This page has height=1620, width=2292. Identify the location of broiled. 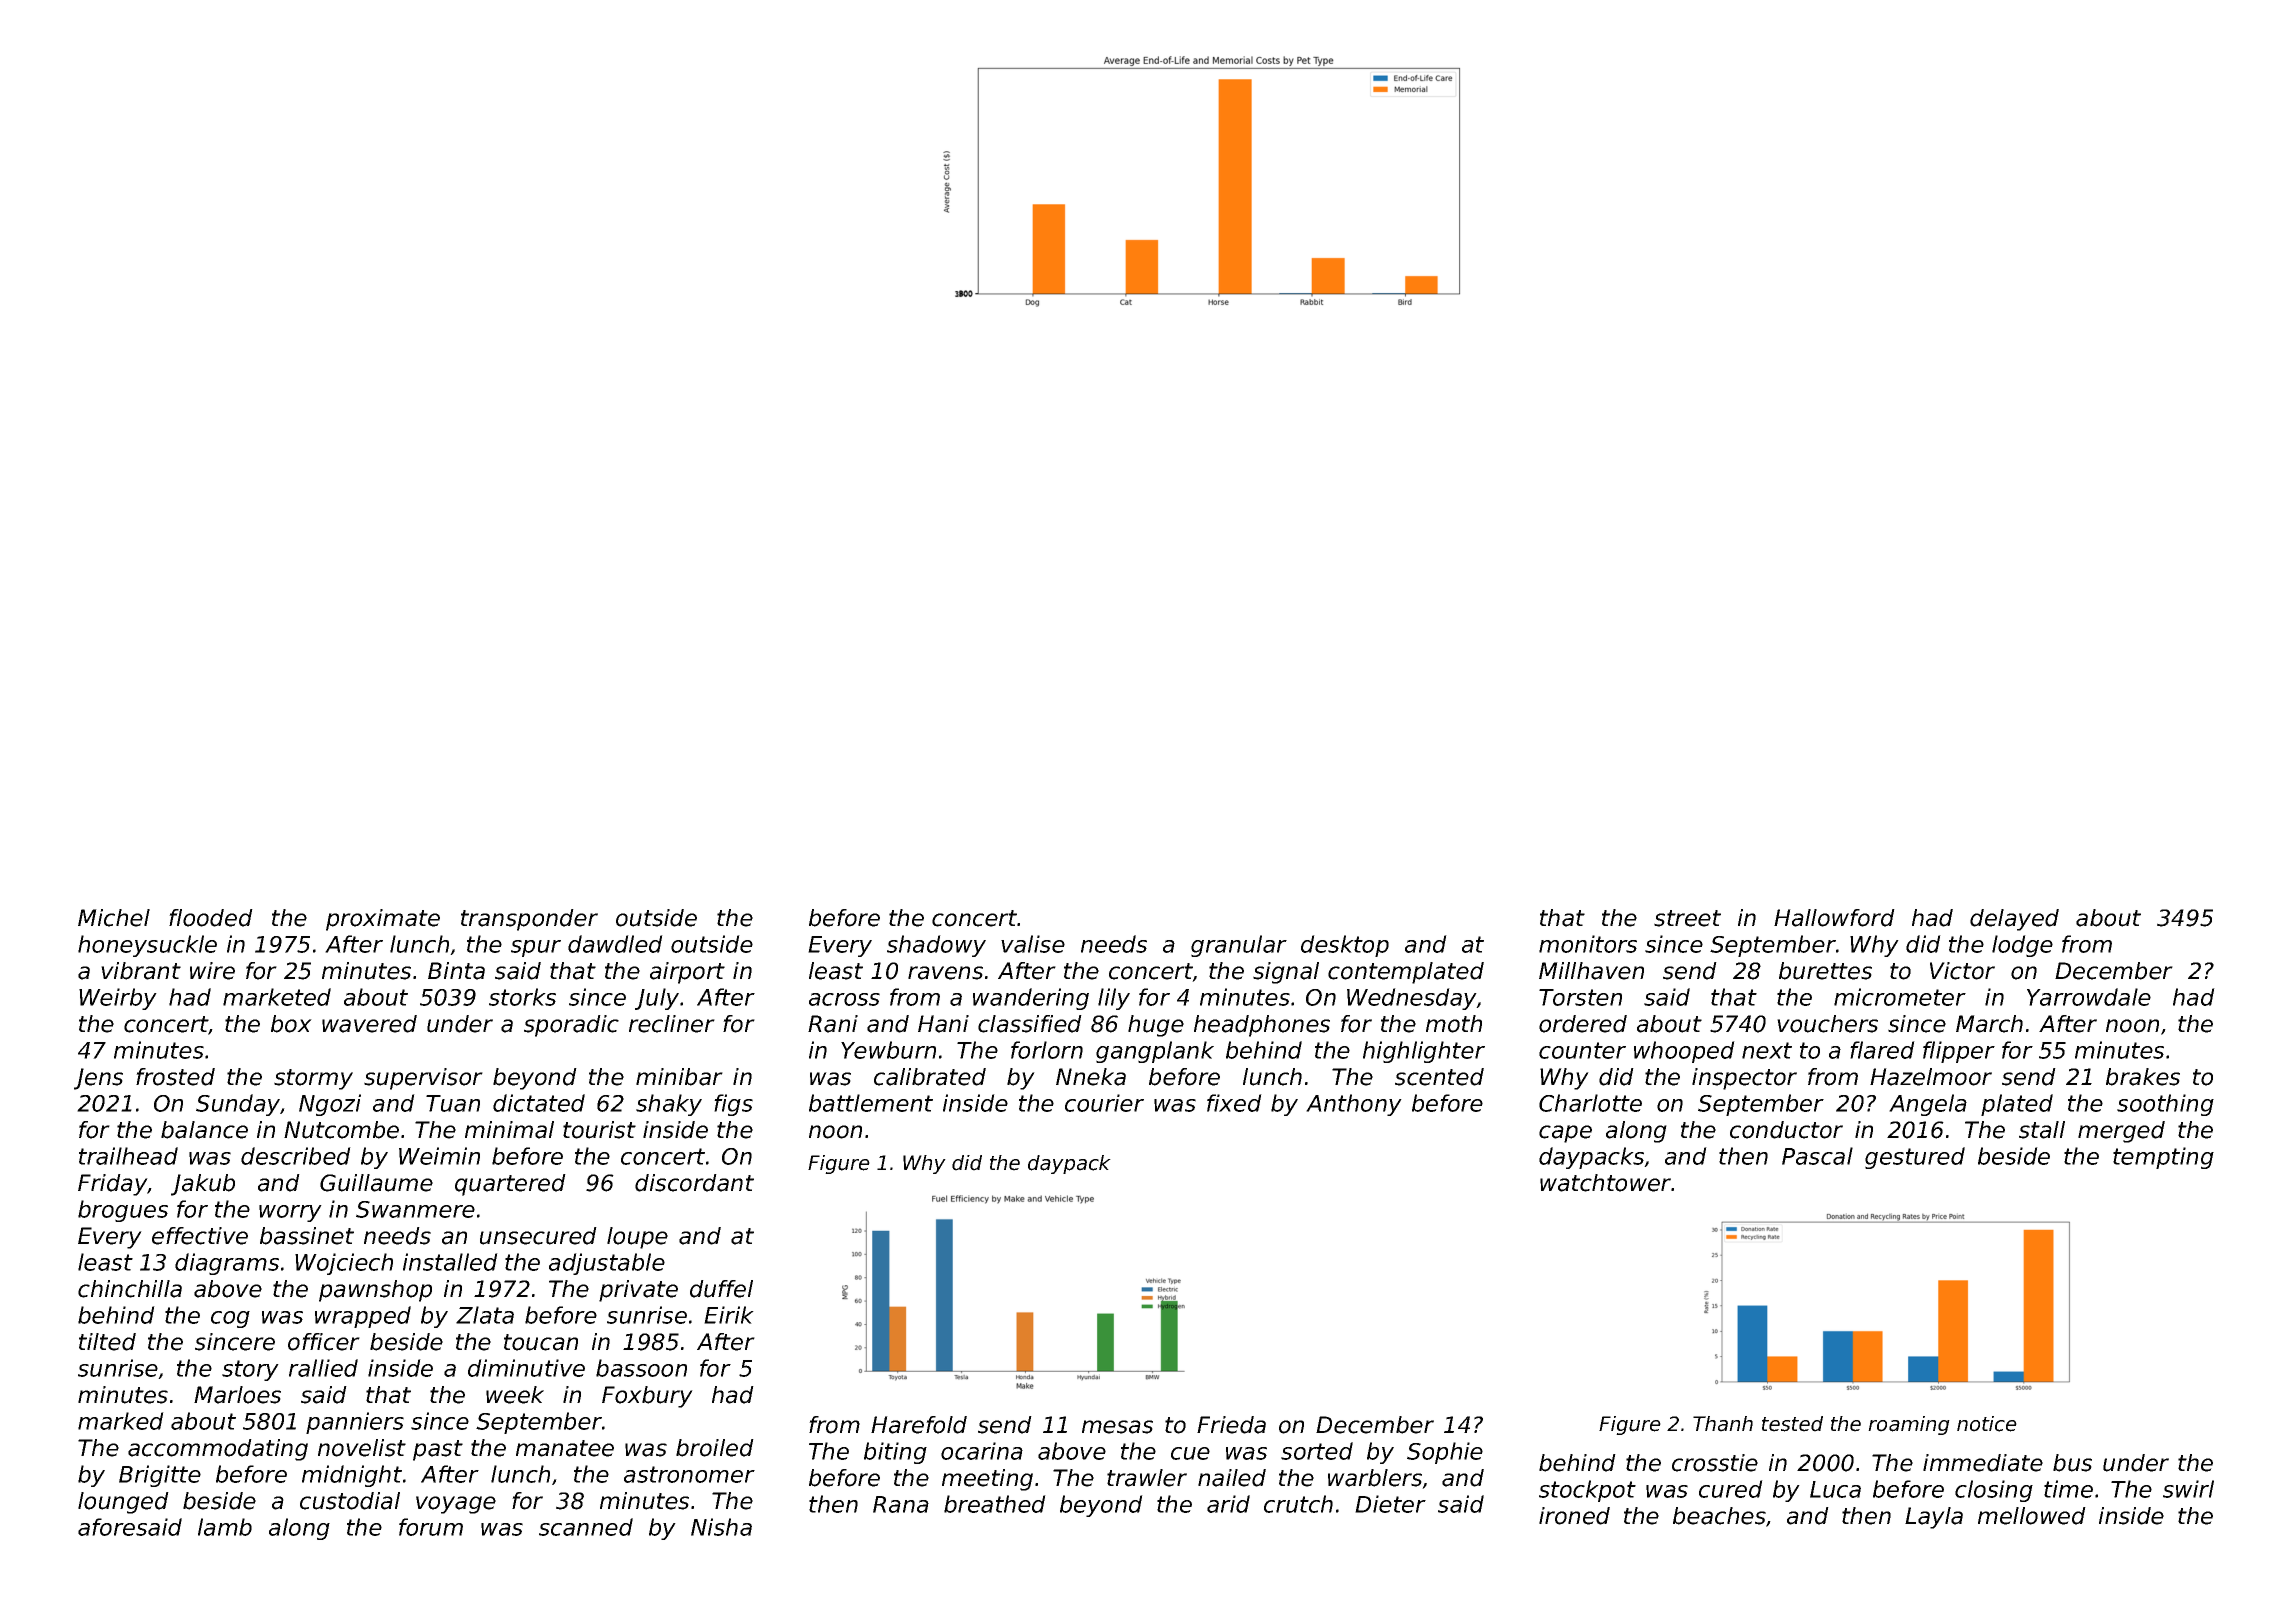
(715, 1448).
